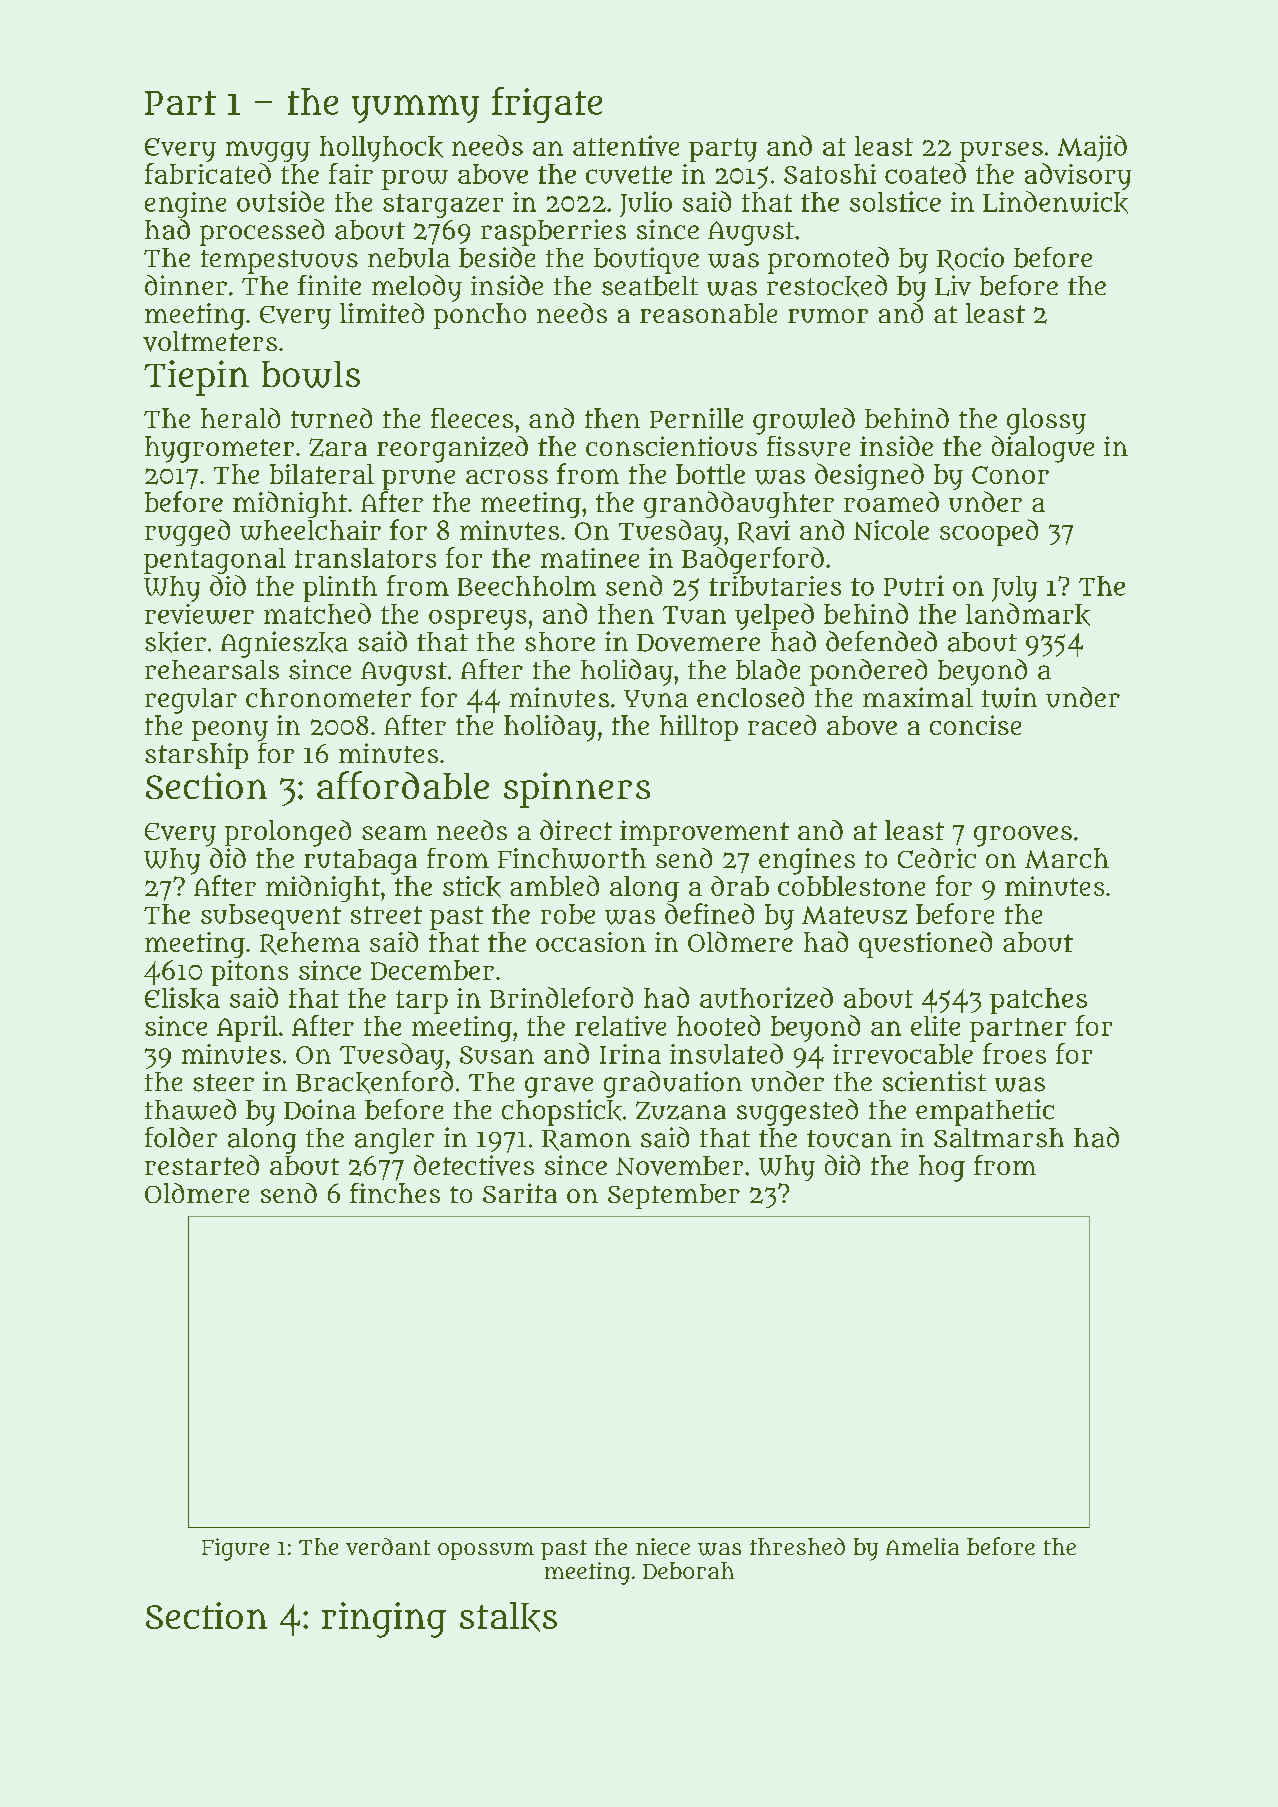 The height and width of the image is (1807, 1278). I want to click on hollyhock, so click(381, 149).
